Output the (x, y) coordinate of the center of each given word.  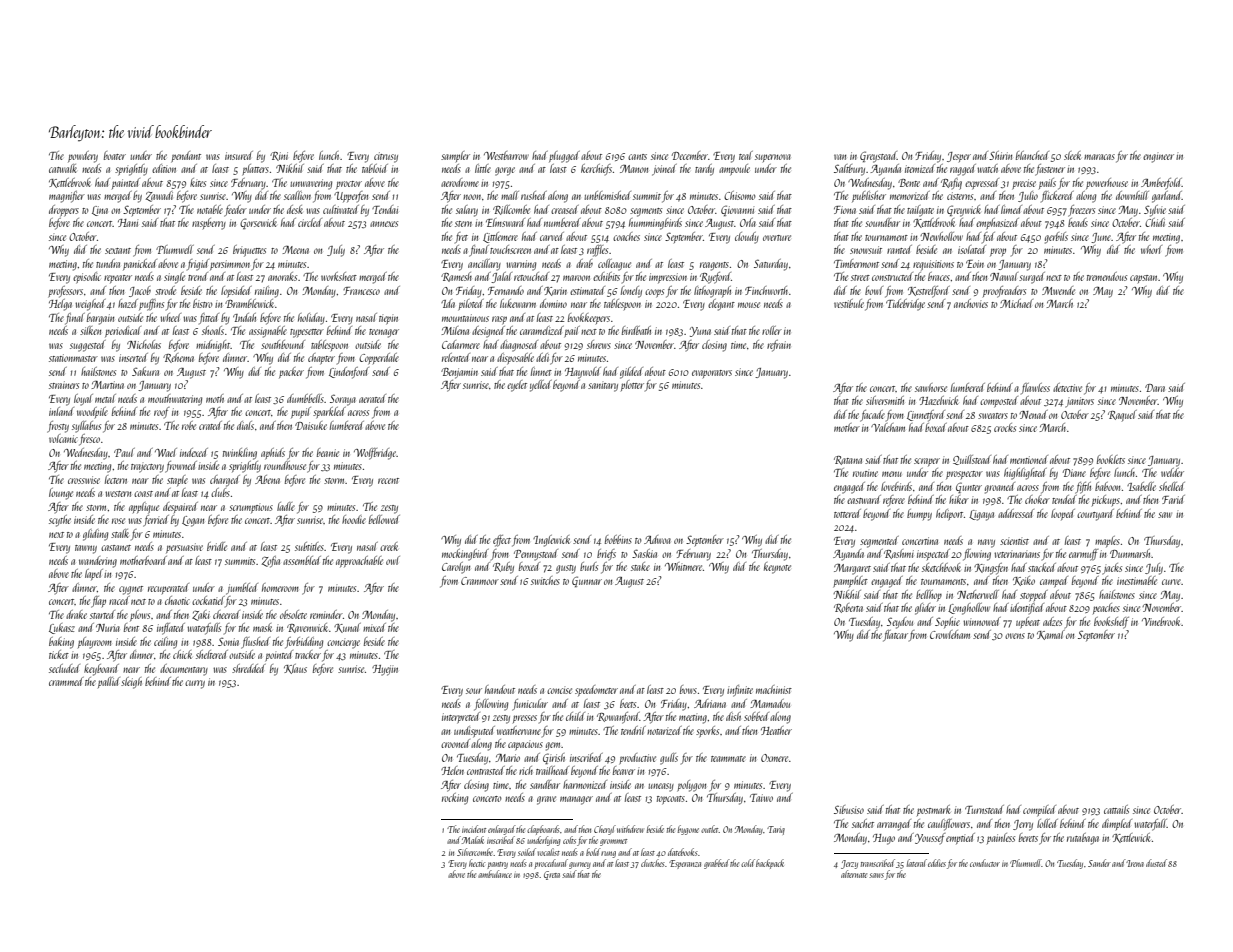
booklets (1111, 459)
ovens (1015, 636)
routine (865, 474)
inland (61, 411)
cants (637, 157)
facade (872, 416)
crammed (66, 681)
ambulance (495, 874)
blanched (1032, 155)
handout (500, 689)
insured (239, 155)
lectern (116, 479)
